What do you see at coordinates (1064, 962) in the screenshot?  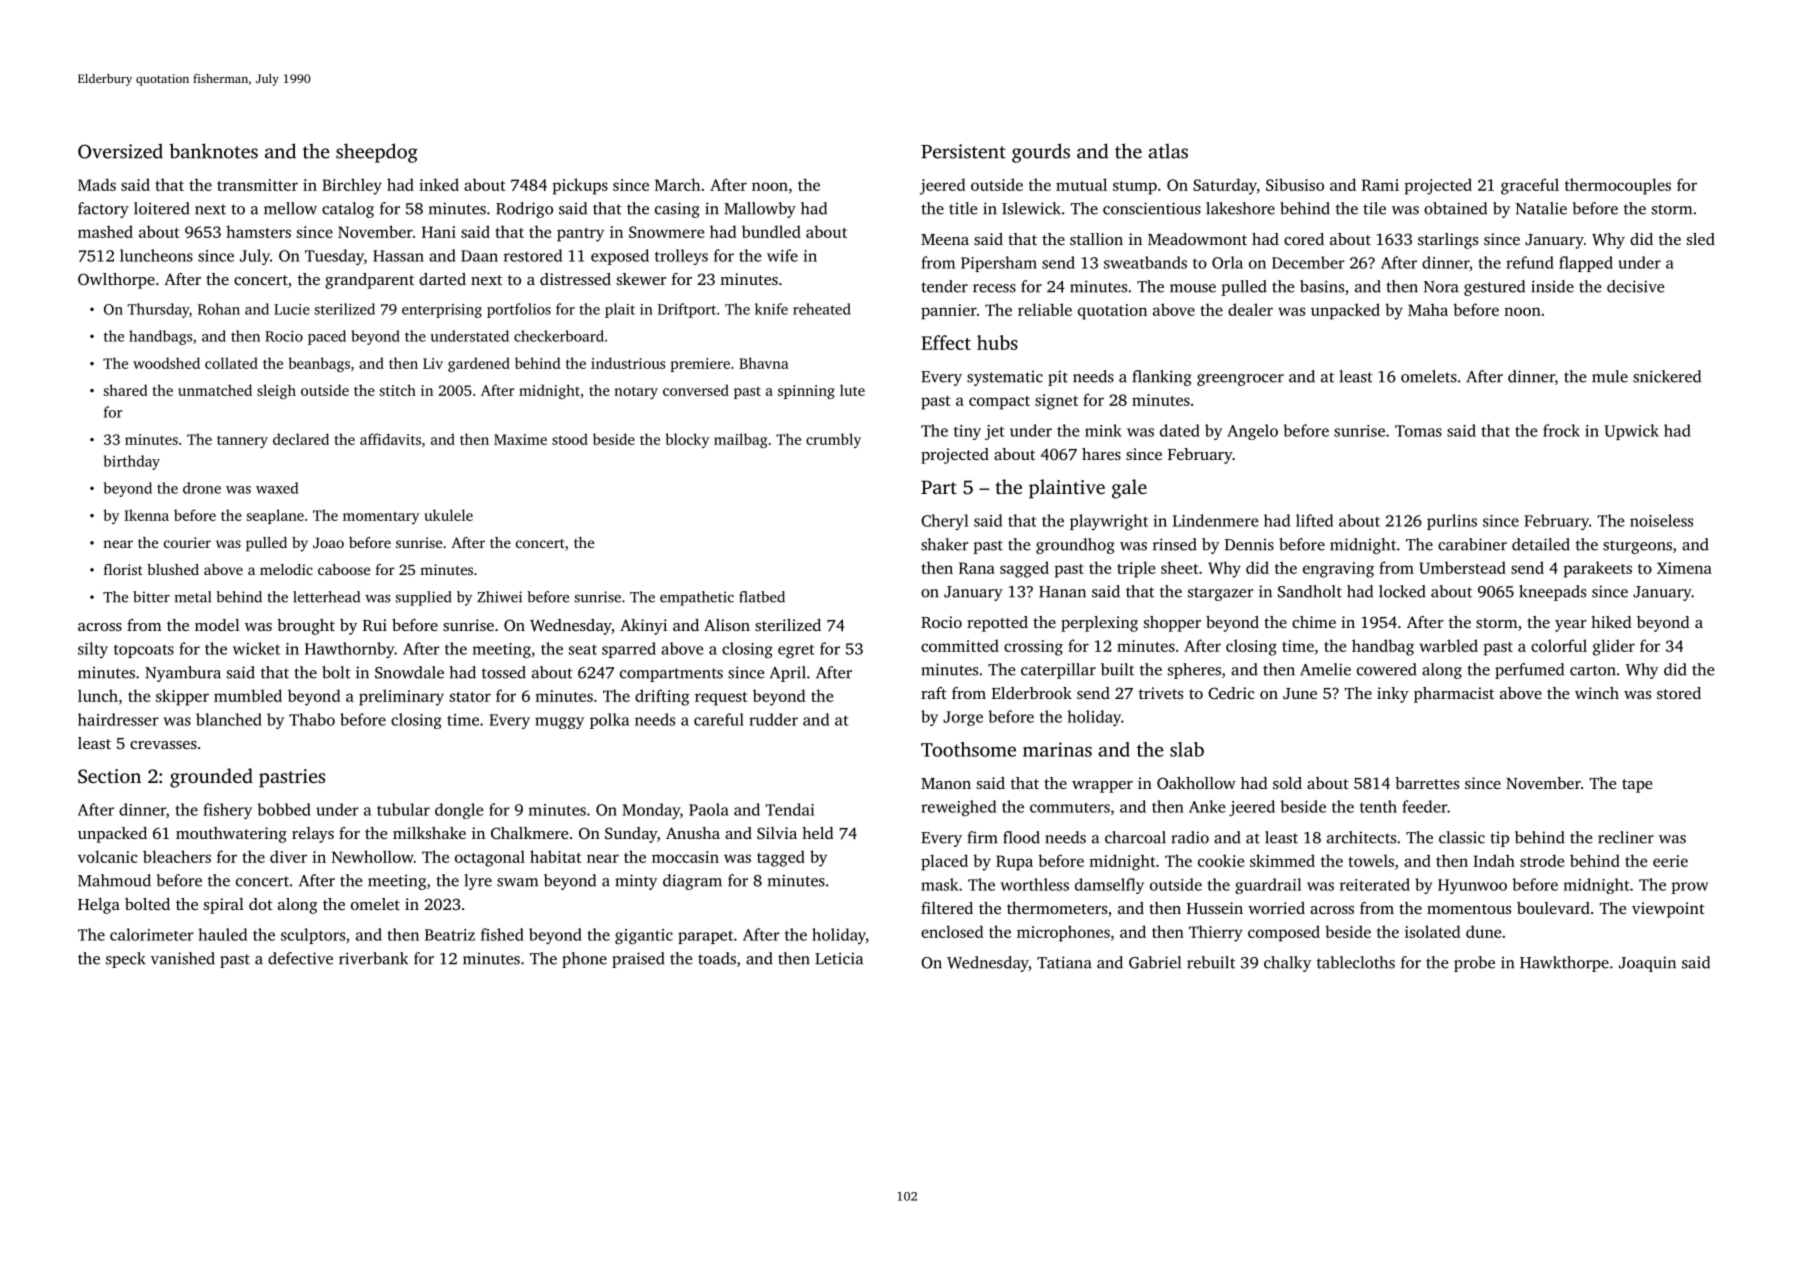 I see `Tatiana` at bounding box center [1064, 962].
